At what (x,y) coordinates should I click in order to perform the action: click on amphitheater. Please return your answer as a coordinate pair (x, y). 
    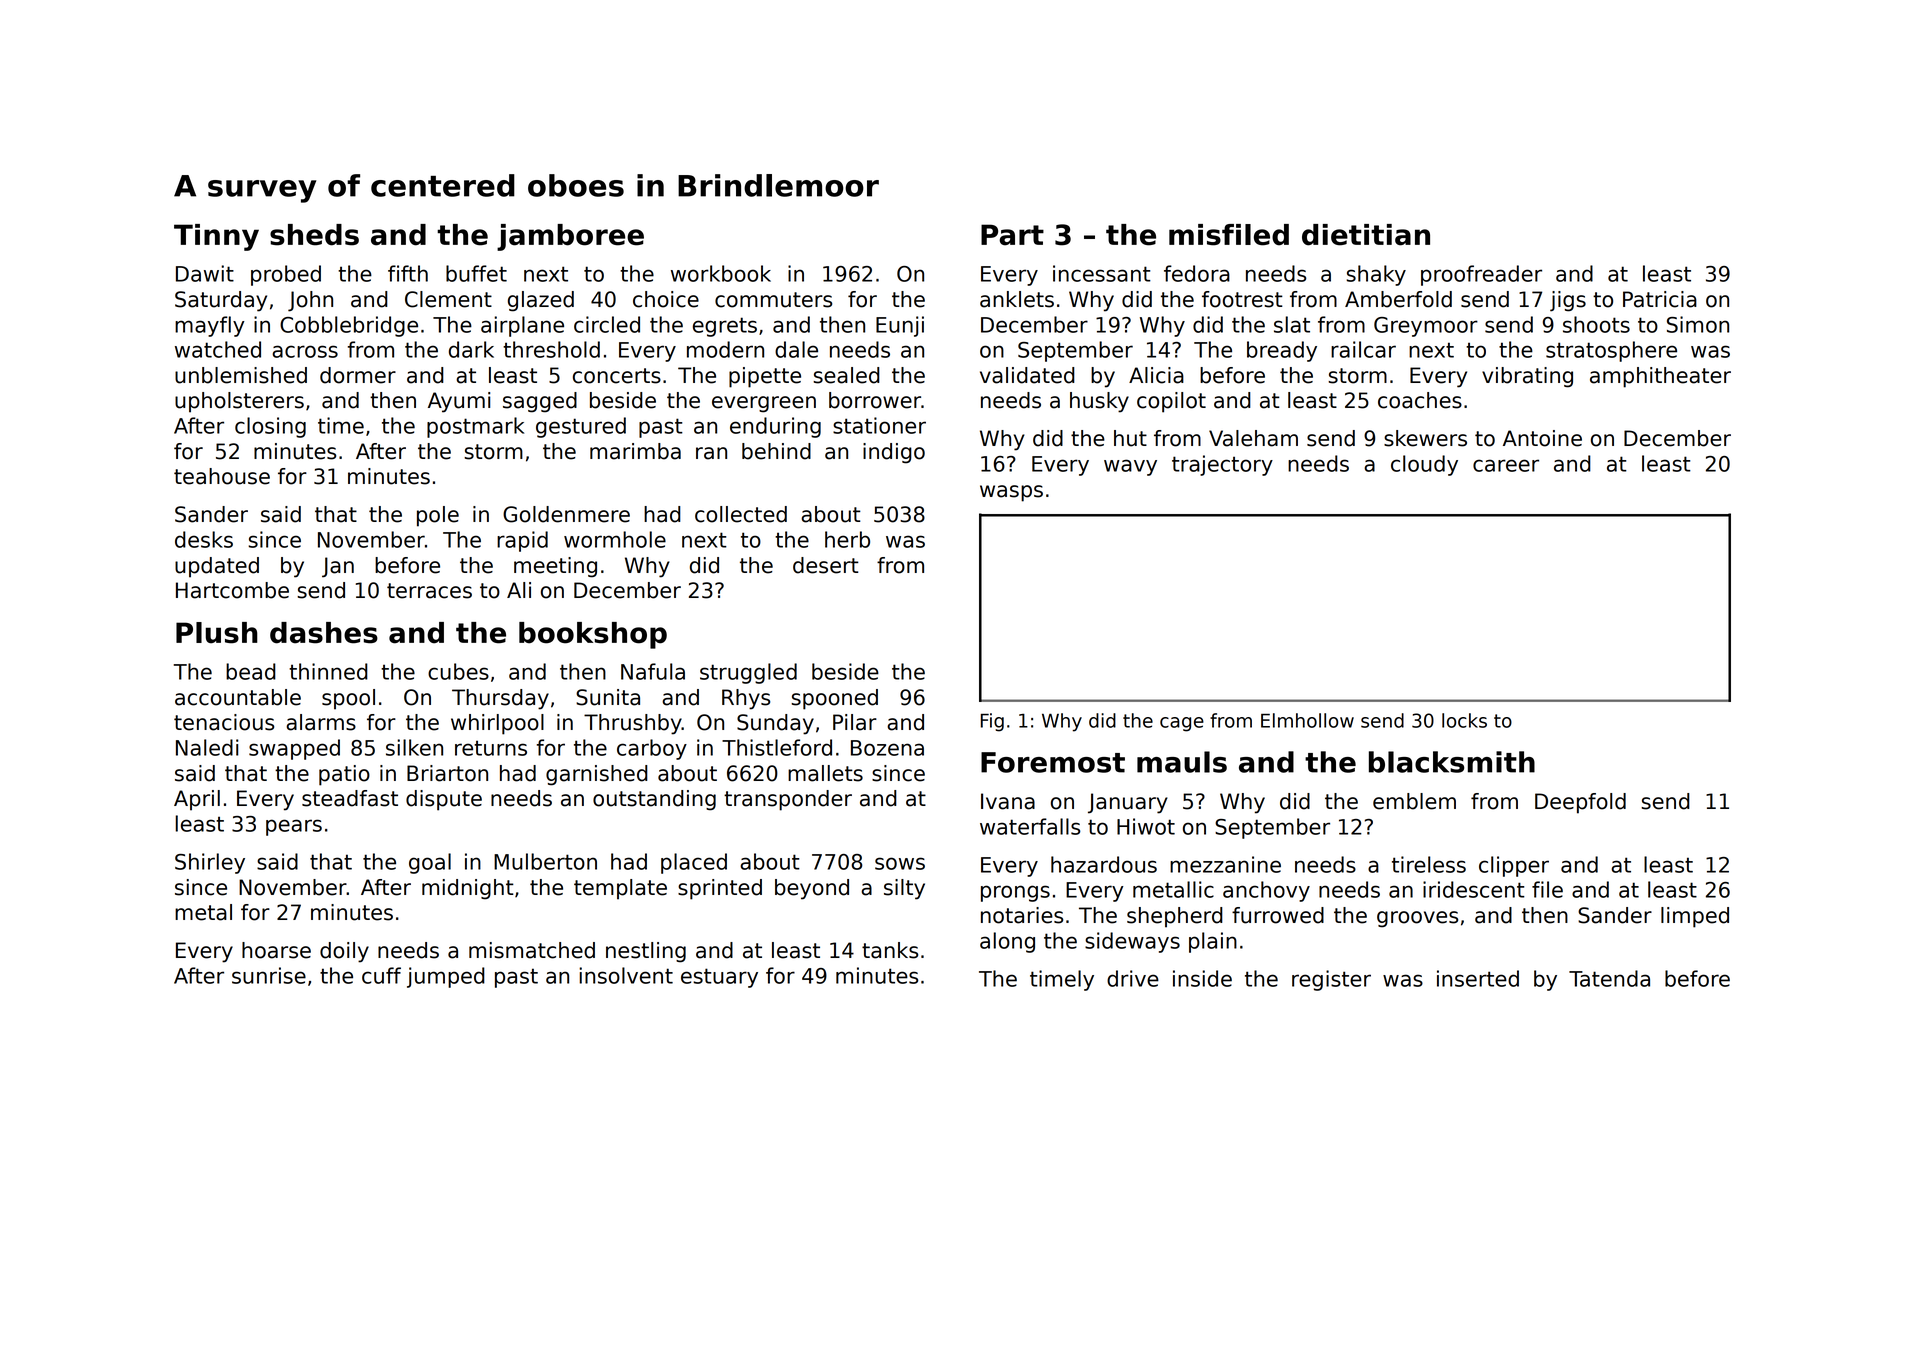
    Looking at the image, I should click on (1660, 377).
